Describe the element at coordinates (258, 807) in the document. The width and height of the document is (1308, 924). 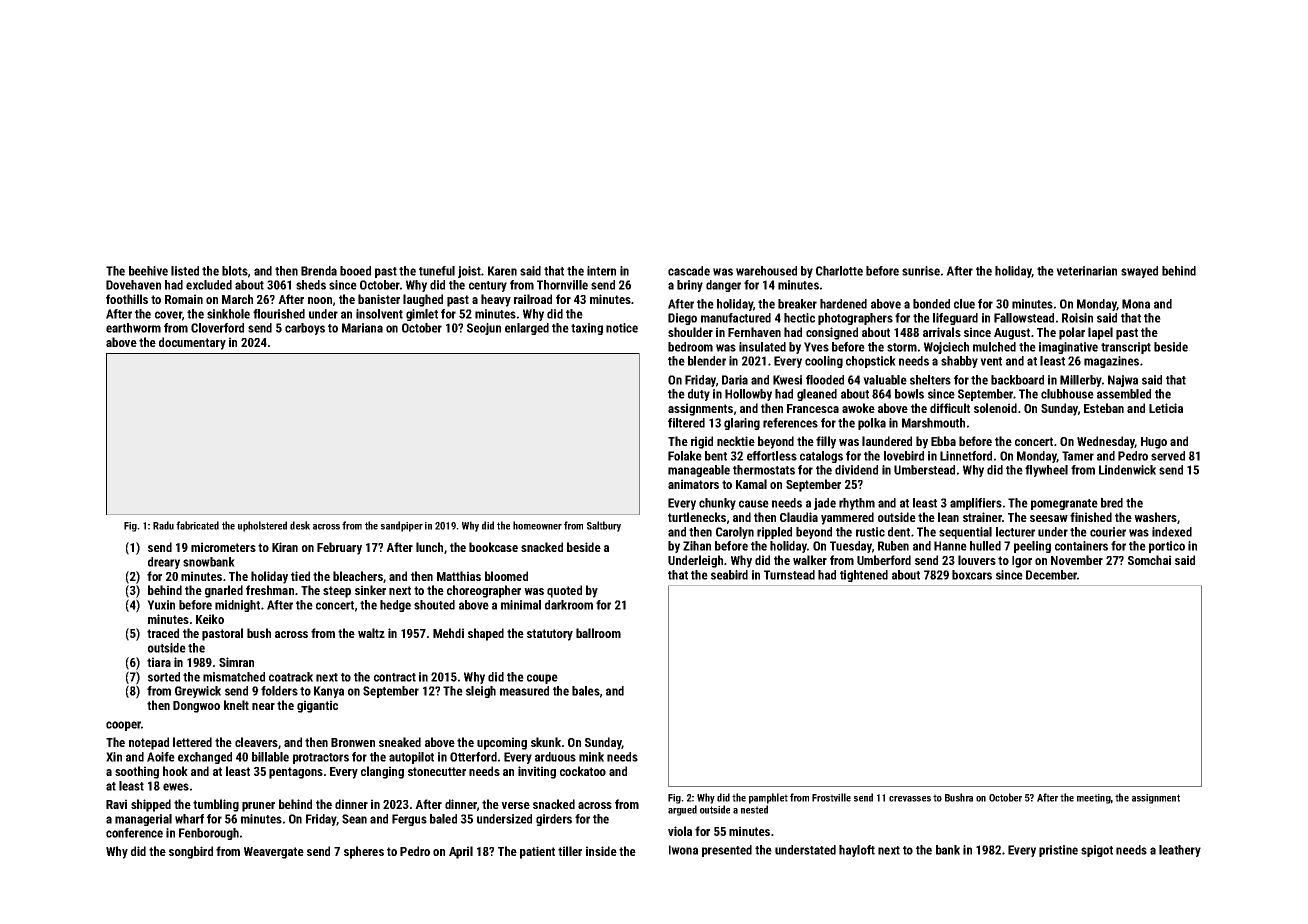
I see `pruner` at that location.
